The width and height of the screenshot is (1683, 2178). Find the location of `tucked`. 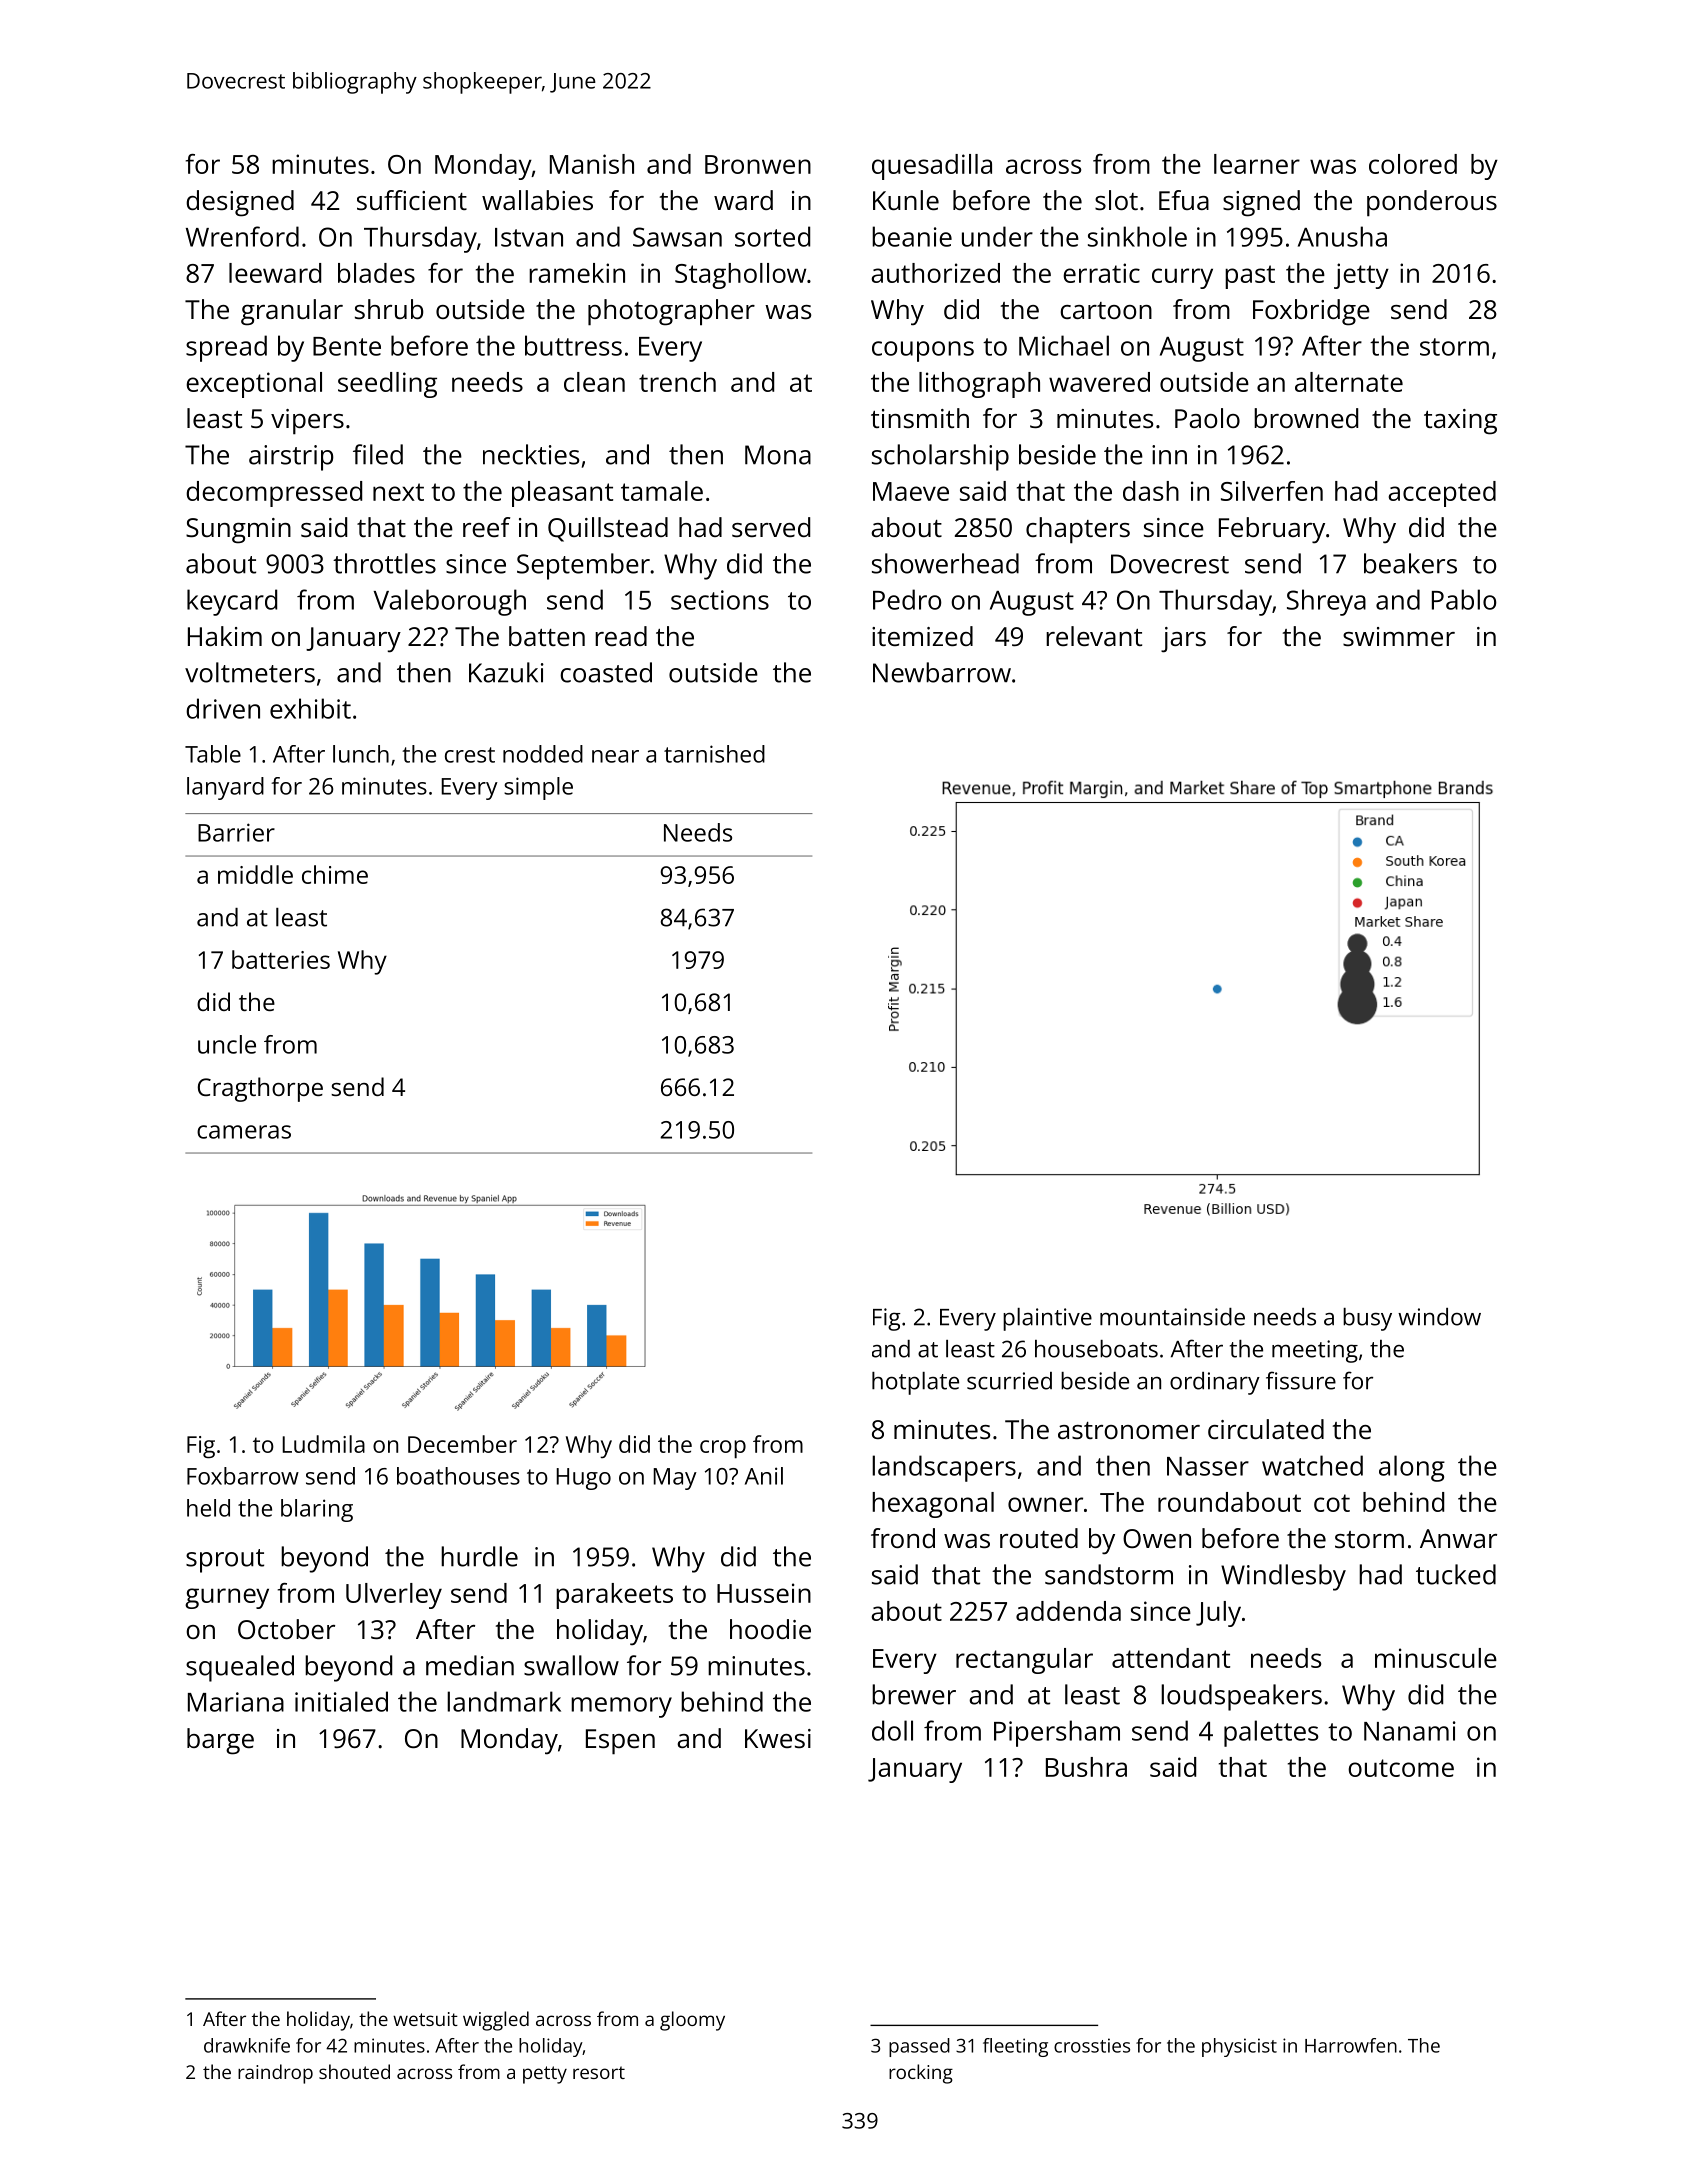

tucked is located at coordinates (1456, 1574).
